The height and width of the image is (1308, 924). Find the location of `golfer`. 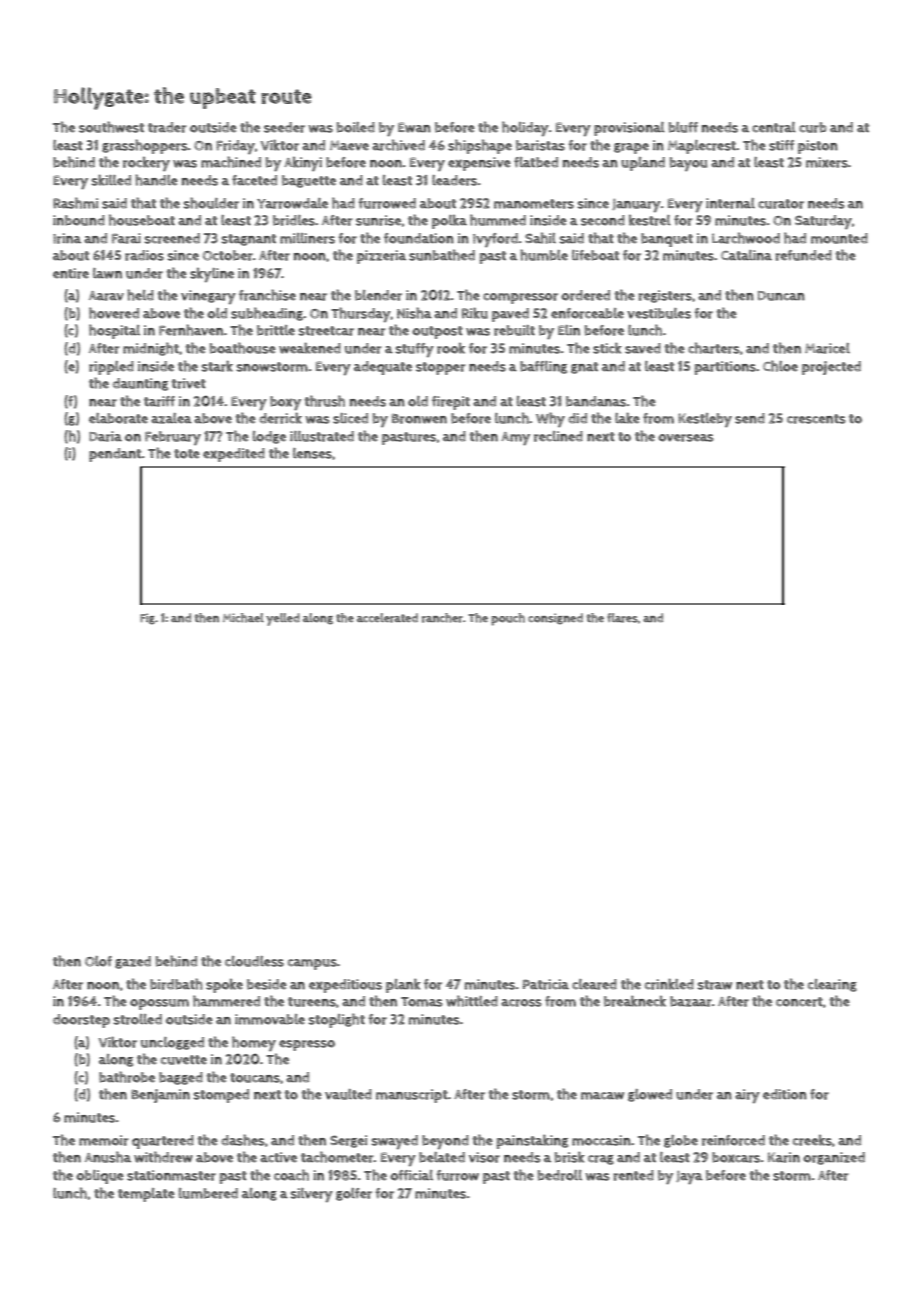

golfer is located at coordinates (354, 1194).
